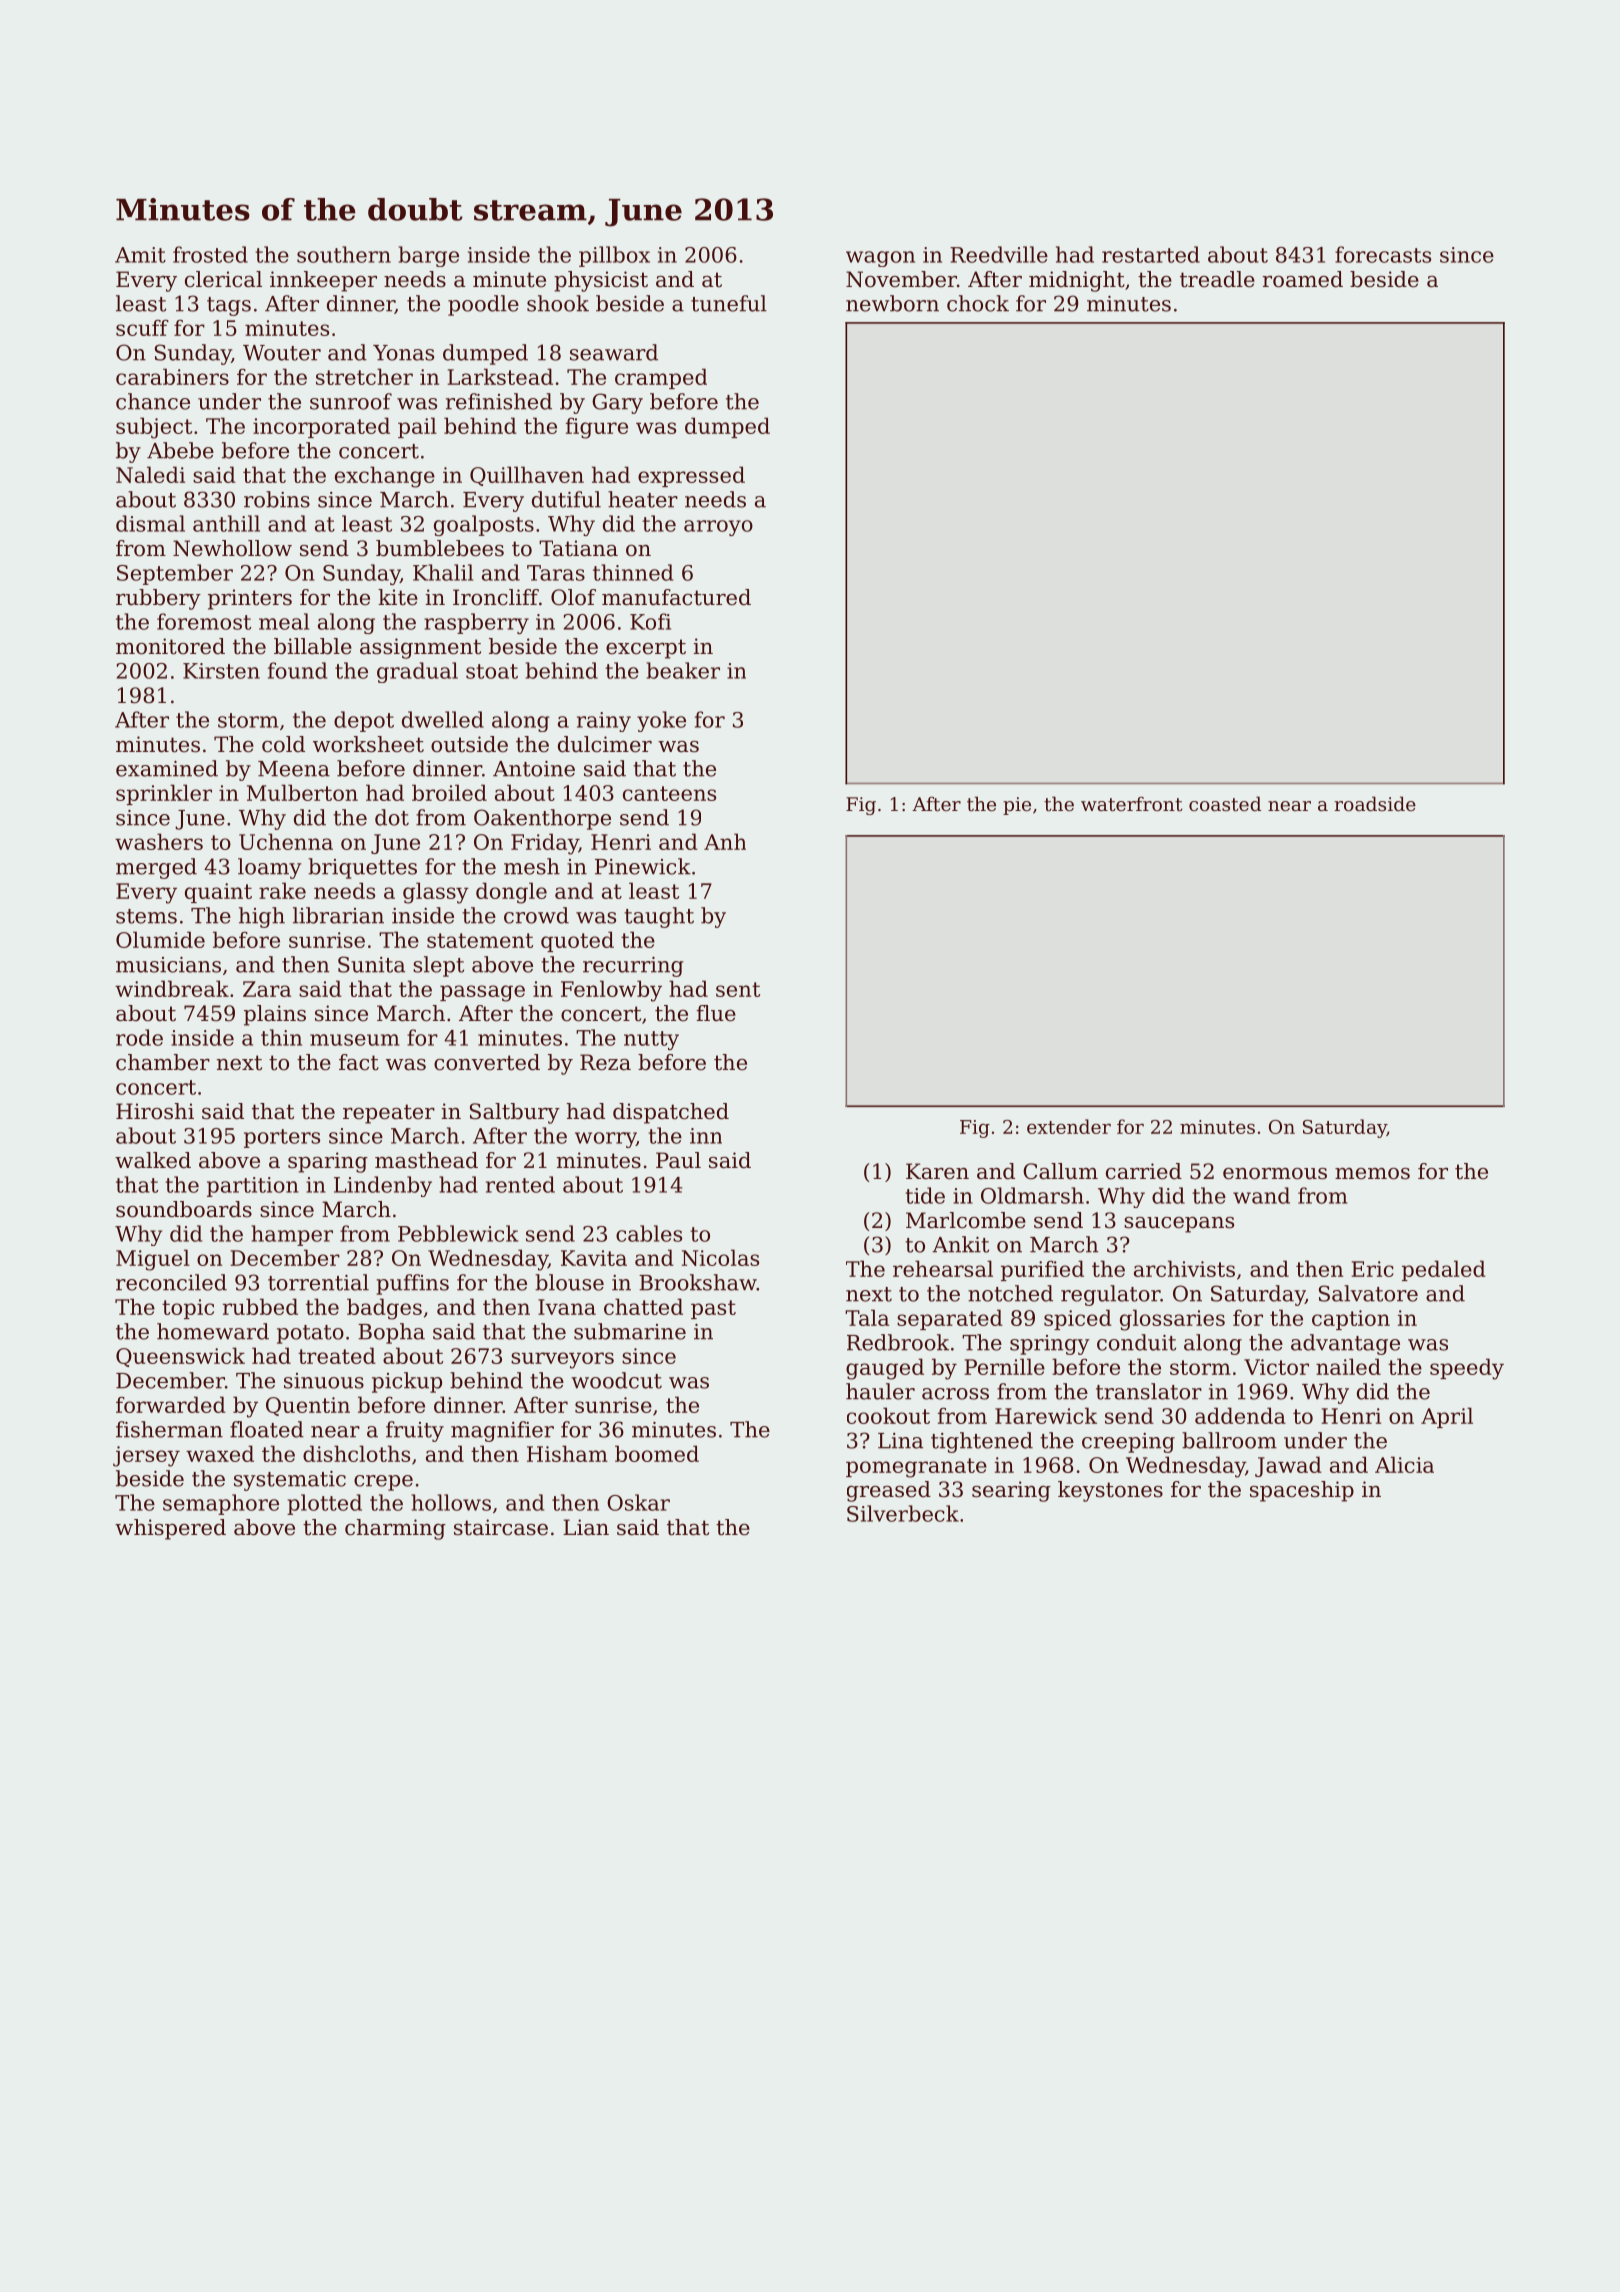  What do you see at coordinates (1303, 279) in the image?
I see `roamed` at bounding box center [1303, 279].
